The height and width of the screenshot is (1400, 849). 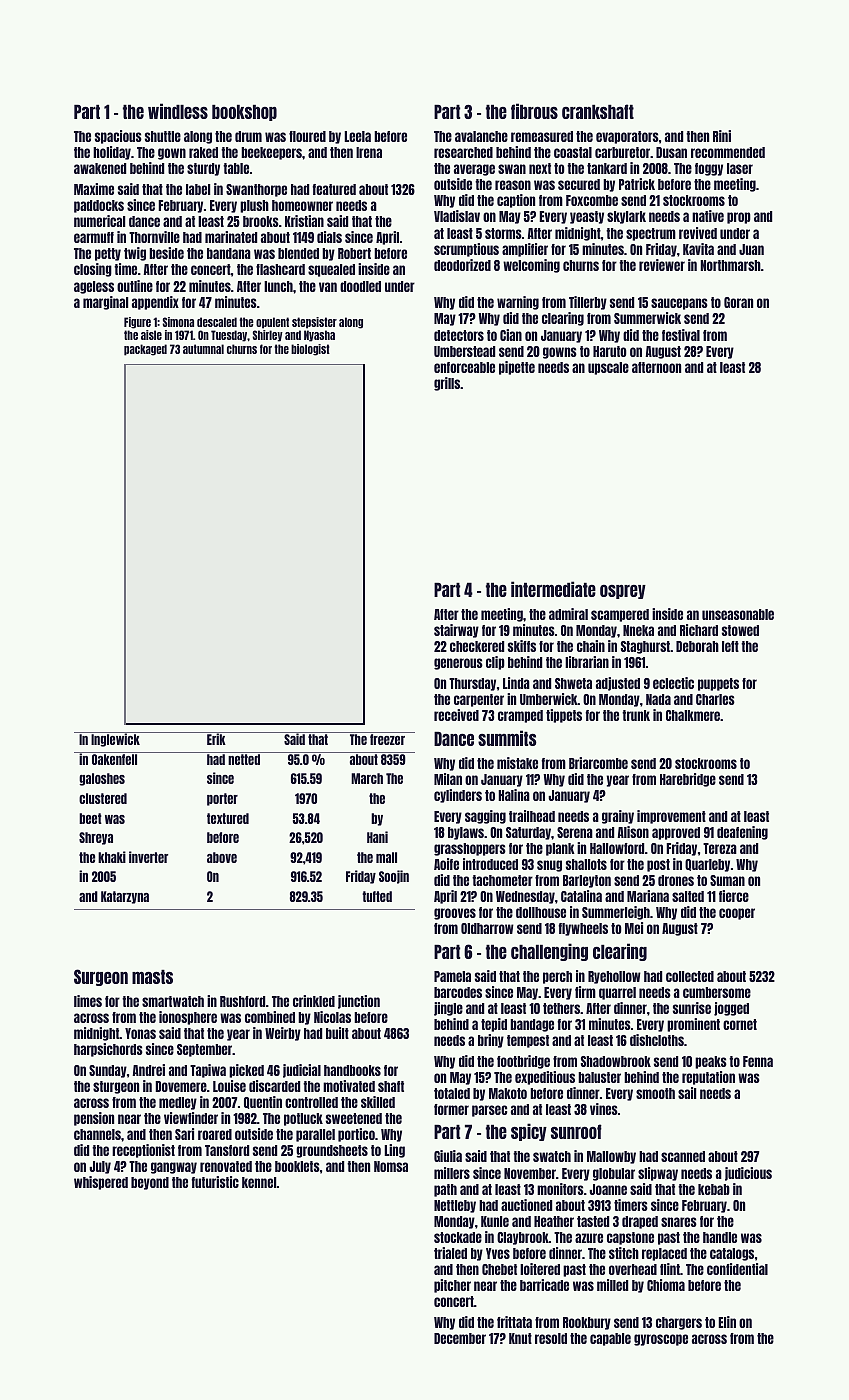 What do you see at coordinates (474, 170) in the screenshot?
I see `average` at bounding box center [474, 170].
